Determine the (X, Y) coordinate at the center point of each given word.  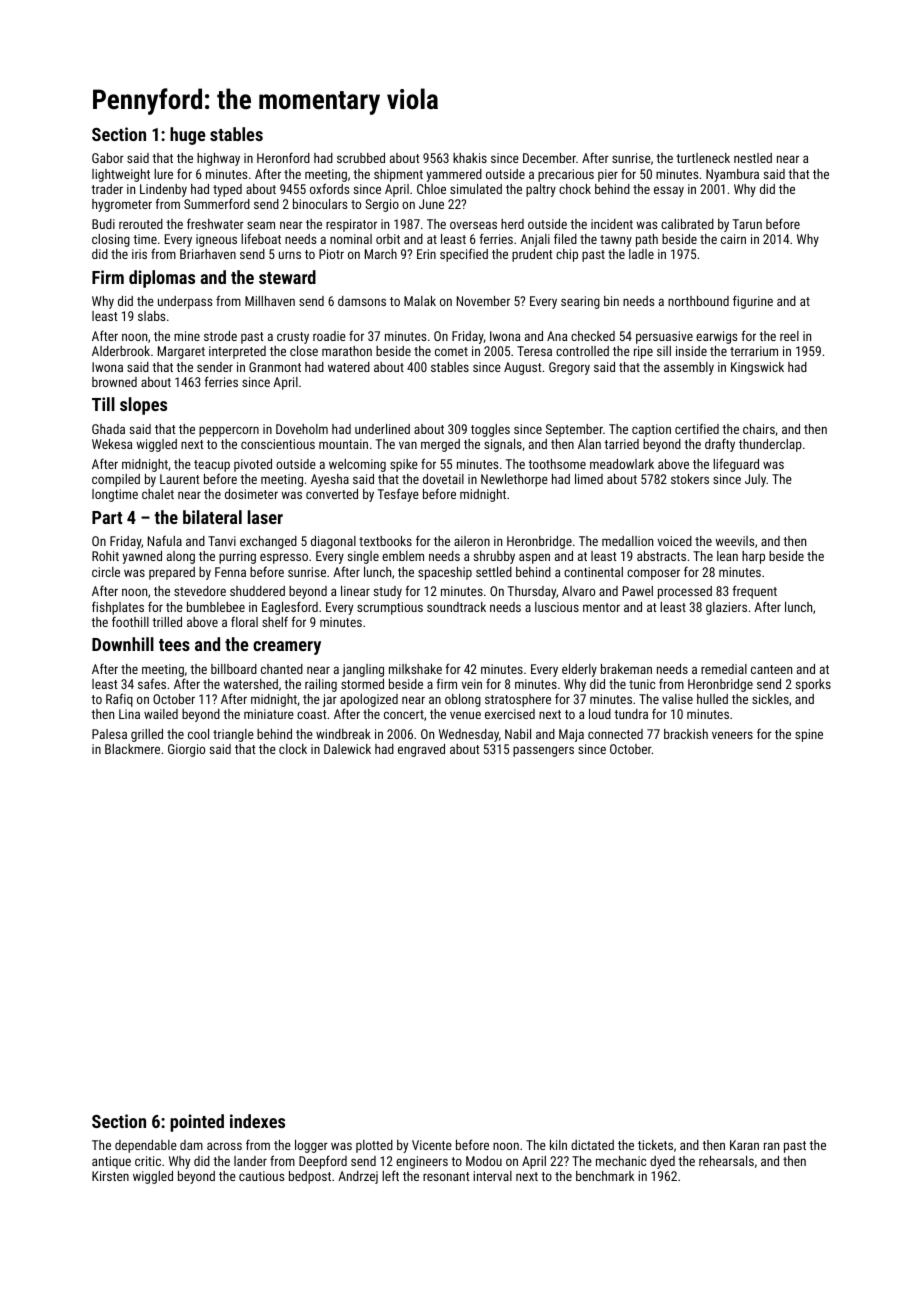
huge (188, 136)
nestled (753, 158)
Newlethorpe (514, 480)
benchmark (605, 1176)
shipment (398, 175)
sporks (813, 685)
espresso (284, 558)
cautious (261, 1176)
